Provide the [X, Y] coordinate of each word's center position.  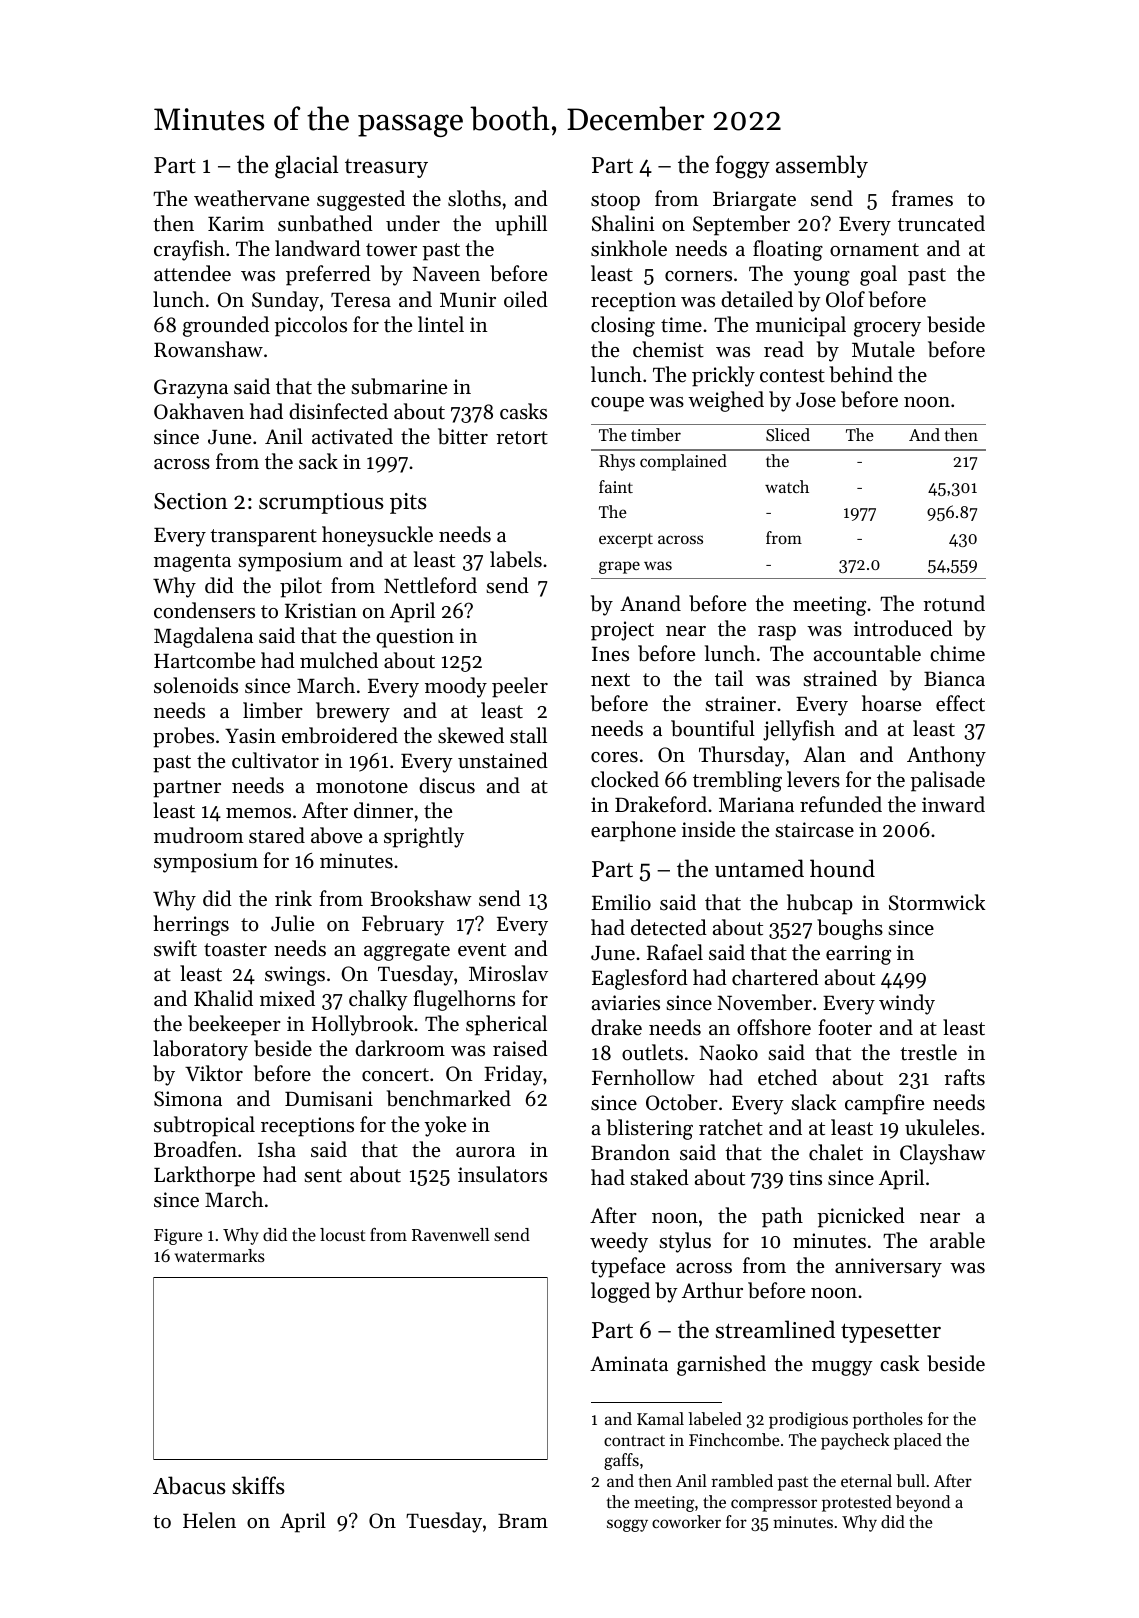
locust [343, 1234]
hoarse [891, 703]
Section [191, 501]
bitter [463, 436]
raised [520, 1048]
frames [922, 198]
